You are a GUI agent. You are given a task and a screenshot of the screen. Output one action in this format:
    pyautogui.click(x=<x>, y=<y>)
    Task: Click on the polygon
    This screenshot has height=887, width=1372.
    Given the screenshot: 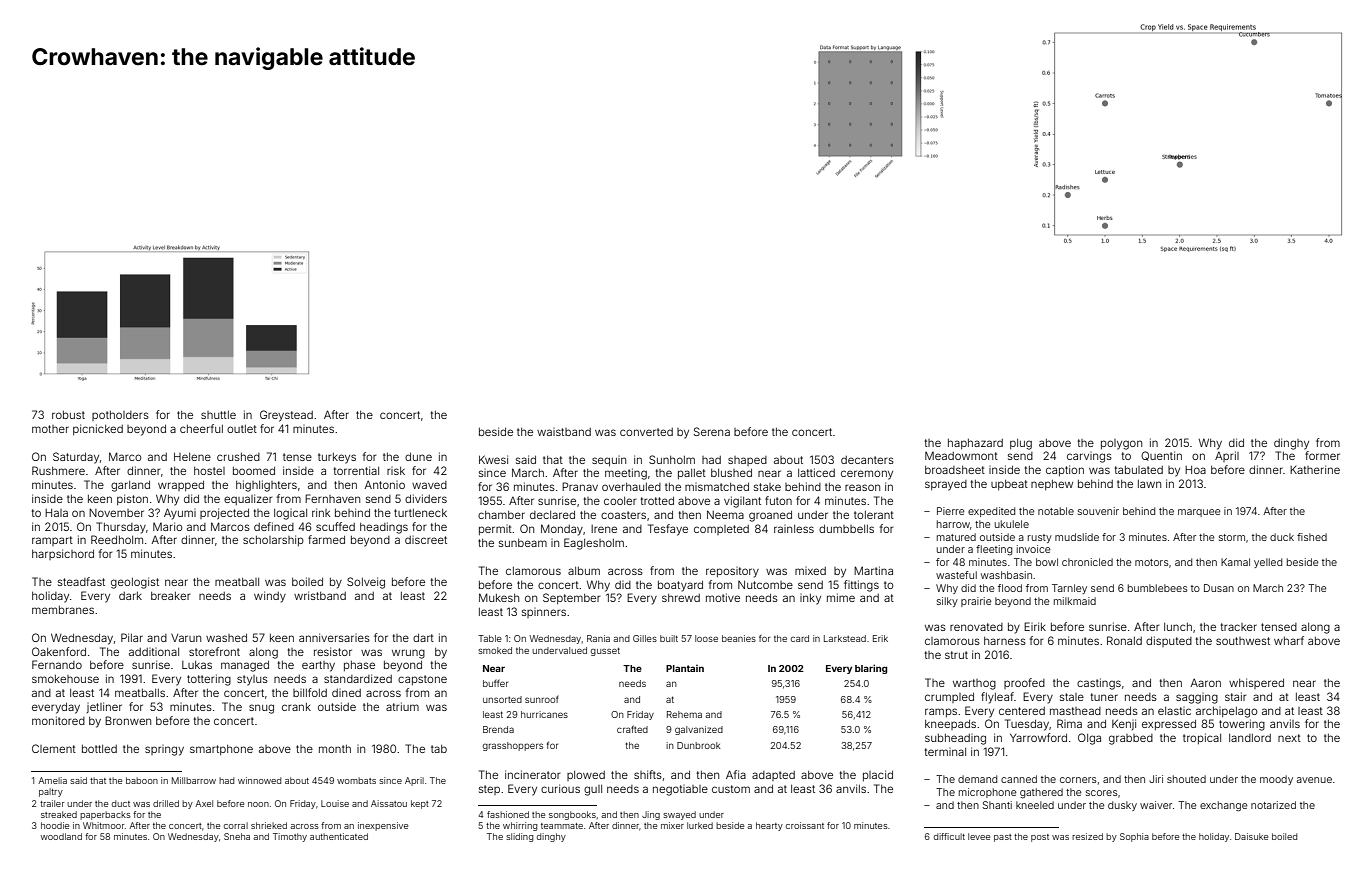 What is the action you would take?
    pyautogui.click(x=1121, y=444)
